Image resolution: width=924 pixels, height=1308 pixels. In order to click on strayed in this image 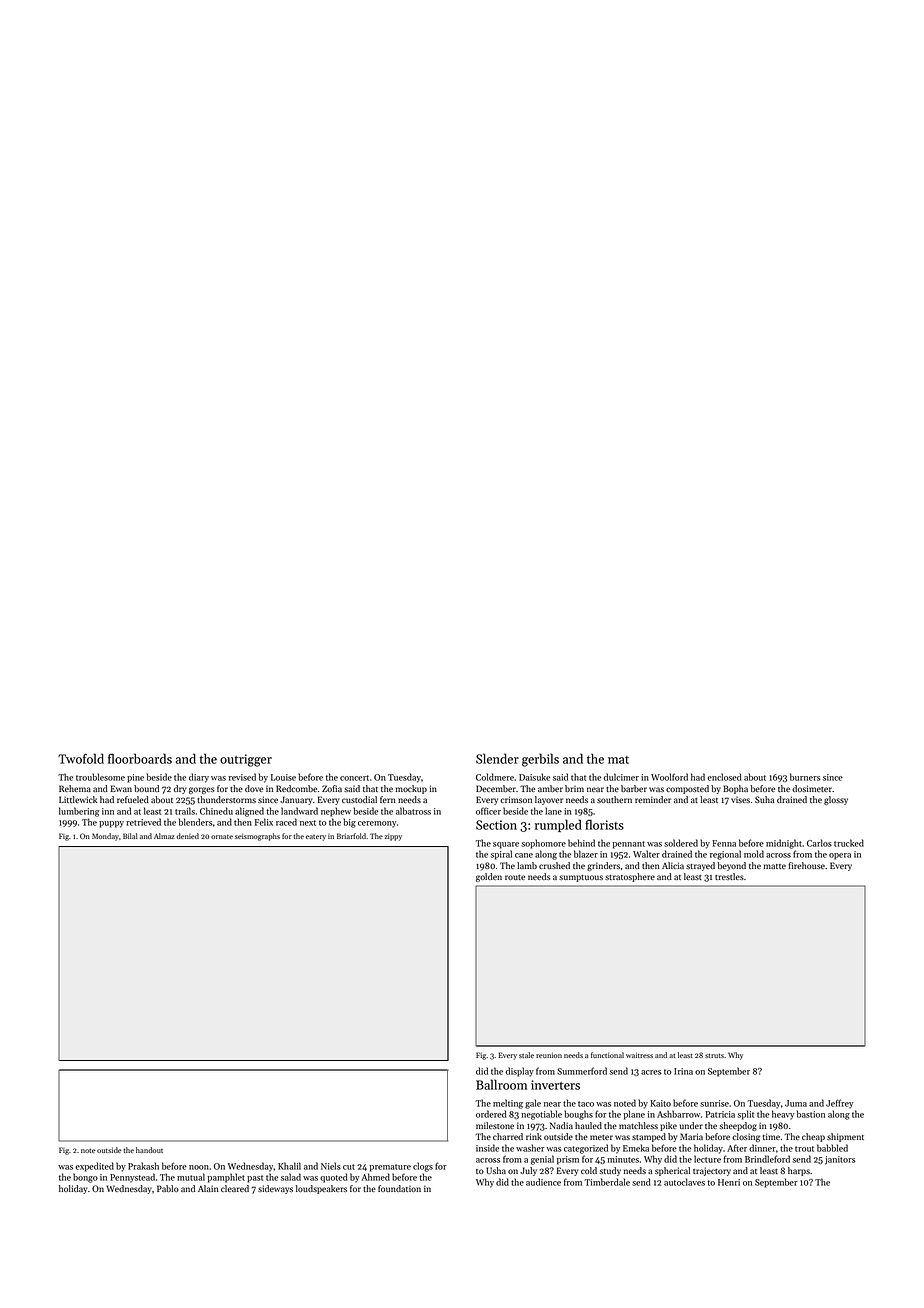, I will do `click(700, 866)`.
